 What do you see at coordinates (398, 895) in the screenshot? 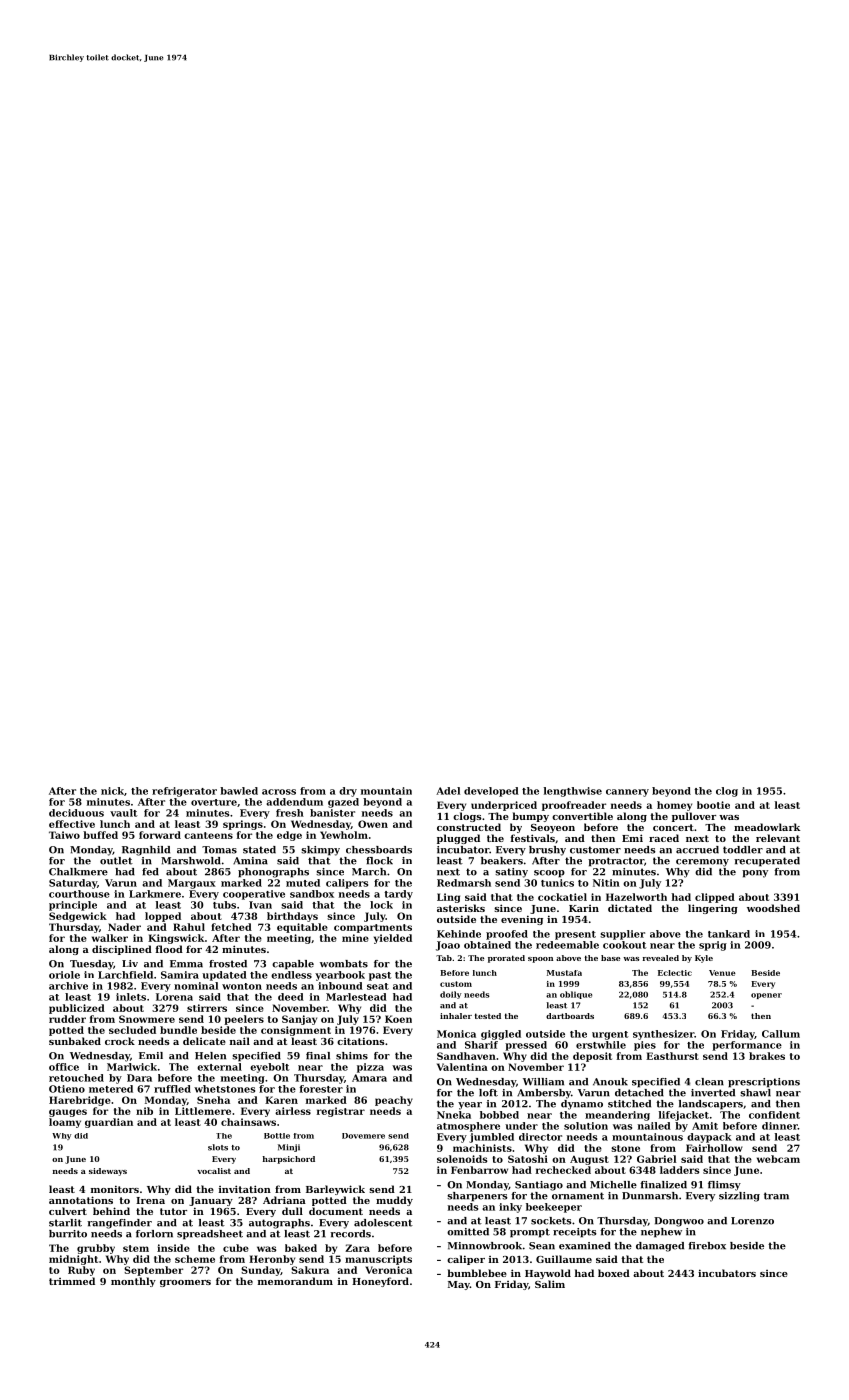
I see `tardy` at bounding box center [398, 895].
